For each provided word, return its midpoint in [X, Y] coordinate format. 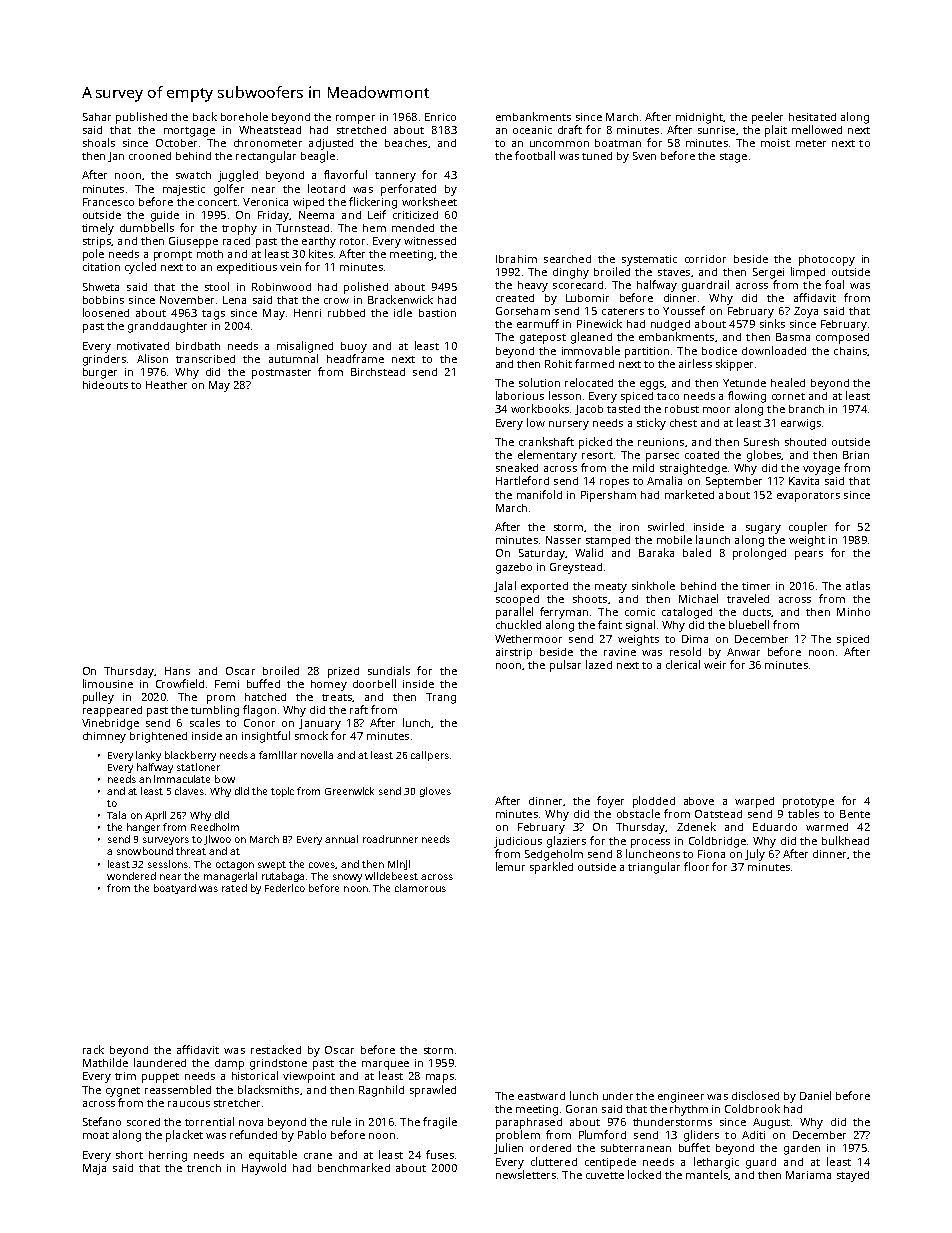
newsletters [526, 1174]
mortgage [189, 132]
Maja [94, 1169]
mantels [707, 1174]
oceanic [532, 130]
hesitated [812, 117]
